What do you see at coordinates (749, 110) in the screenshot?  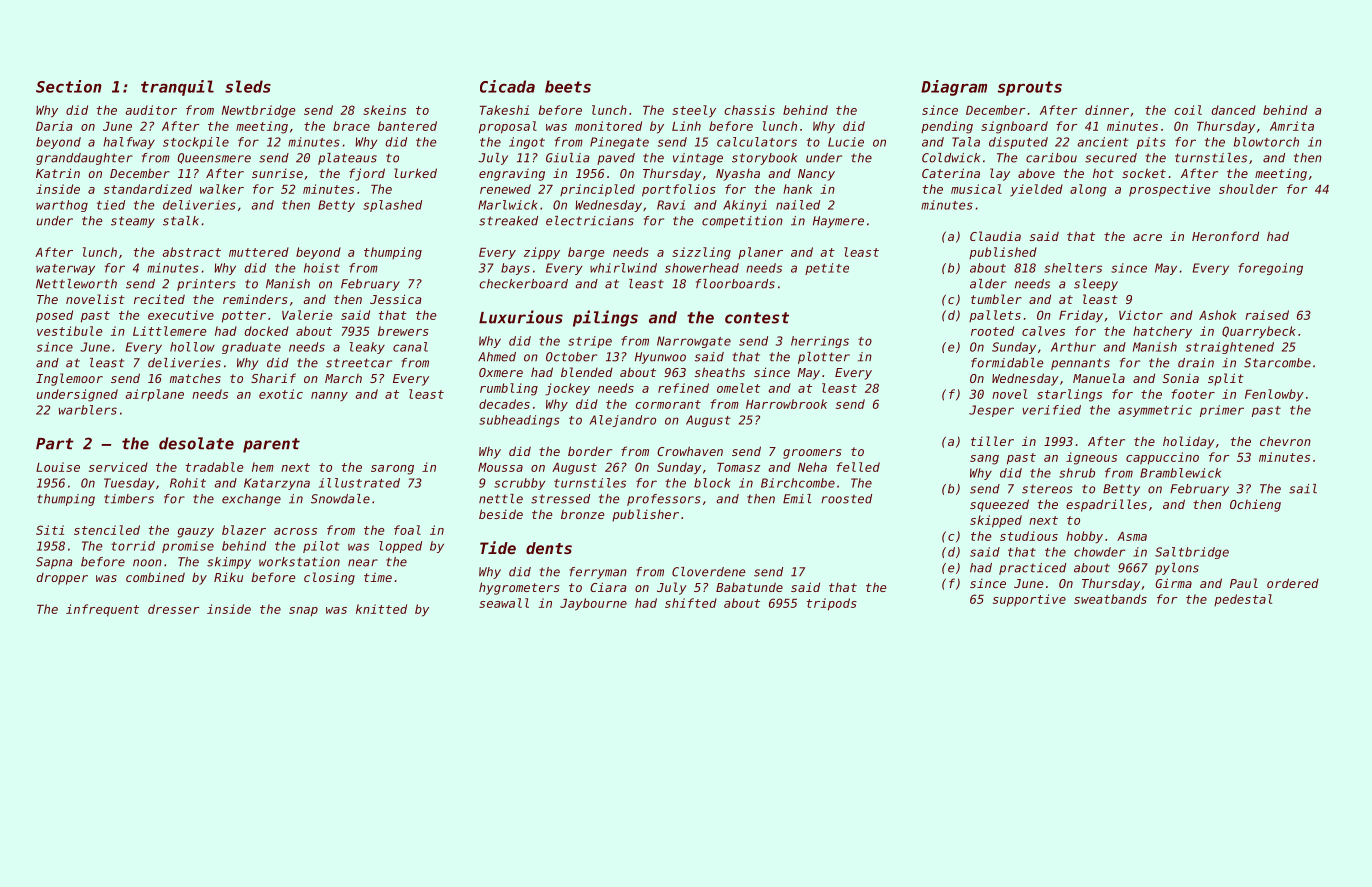 I see `chassis` at bounding box center [749, 110].
